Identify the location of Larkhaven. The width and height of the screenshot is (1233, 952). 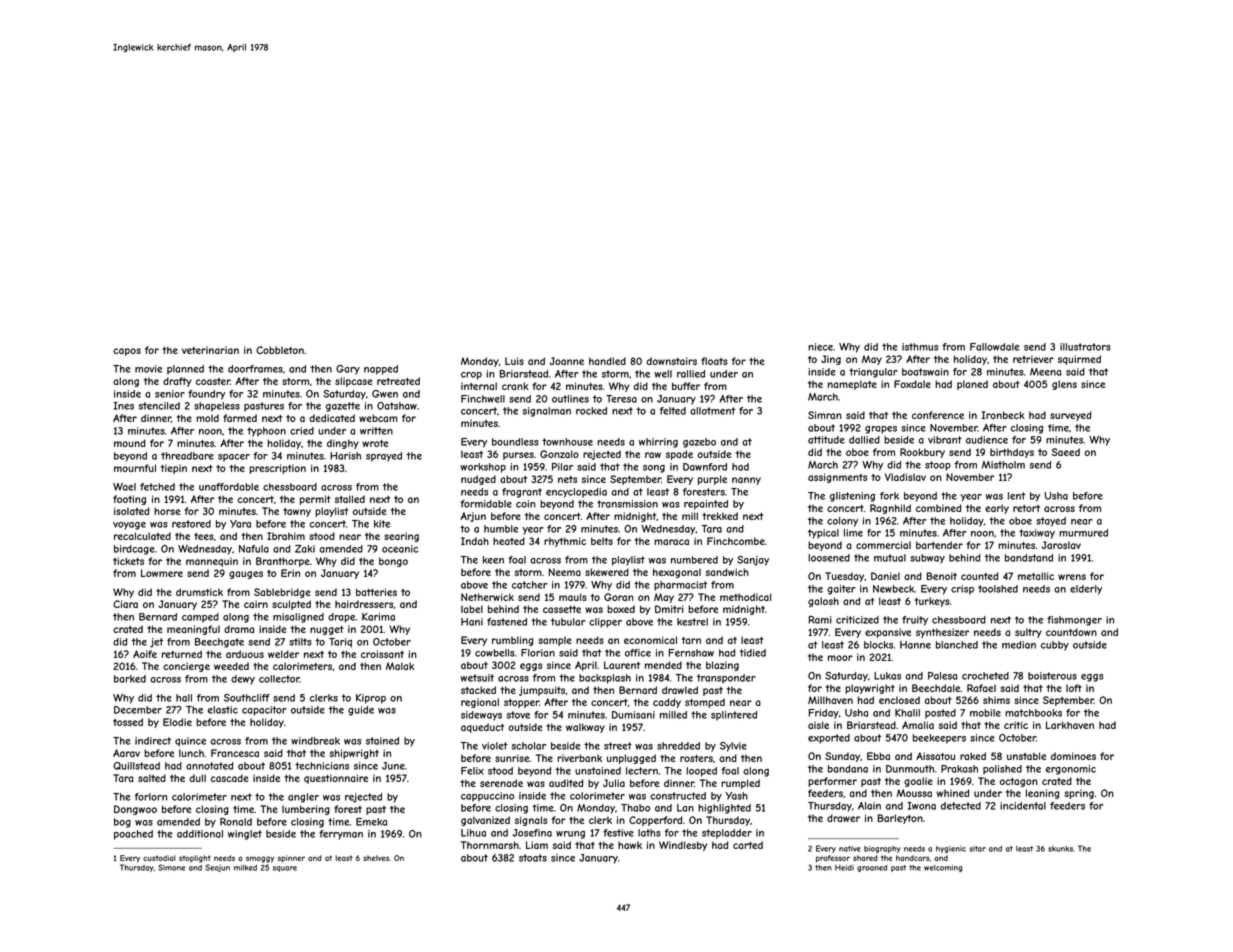
(1070, 725).
